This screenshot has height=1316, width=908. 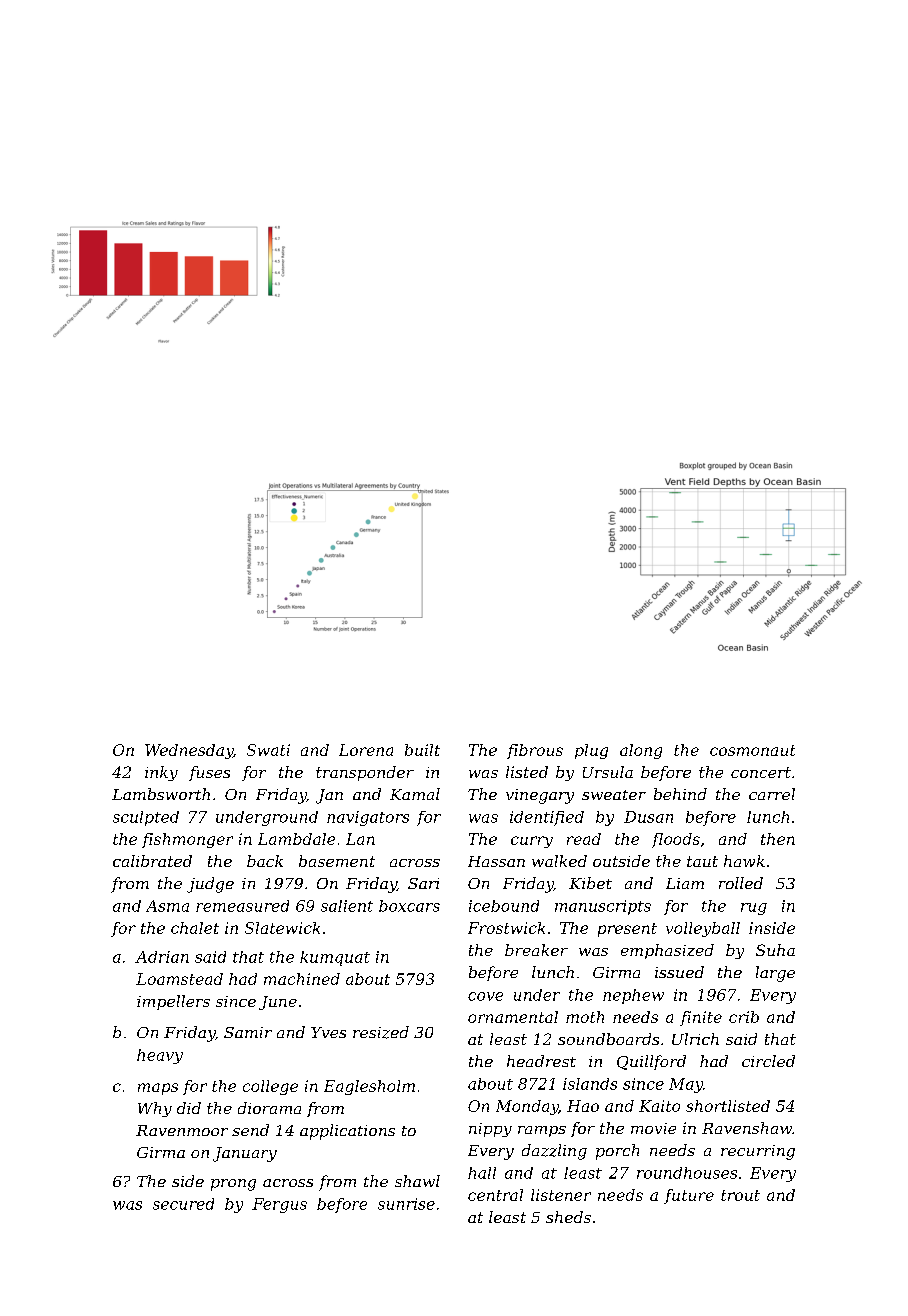 What do you see at coordinates (183, 1204) in the screenshot?
I see `secured` at bounding box center [183, 1204].
